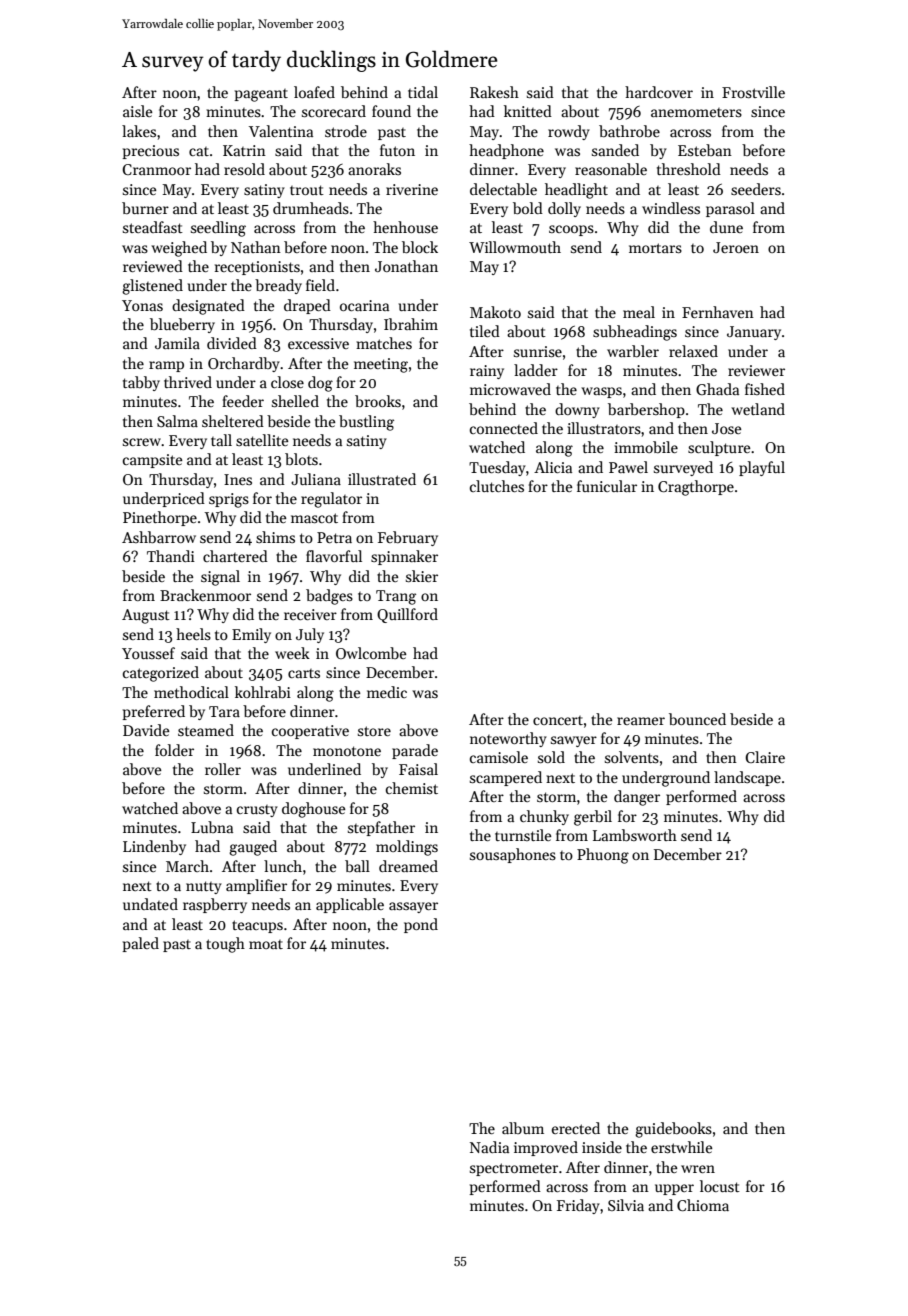  Describe the element at coordinates (407, 615) in the page. I see `Quillford` at that location.
